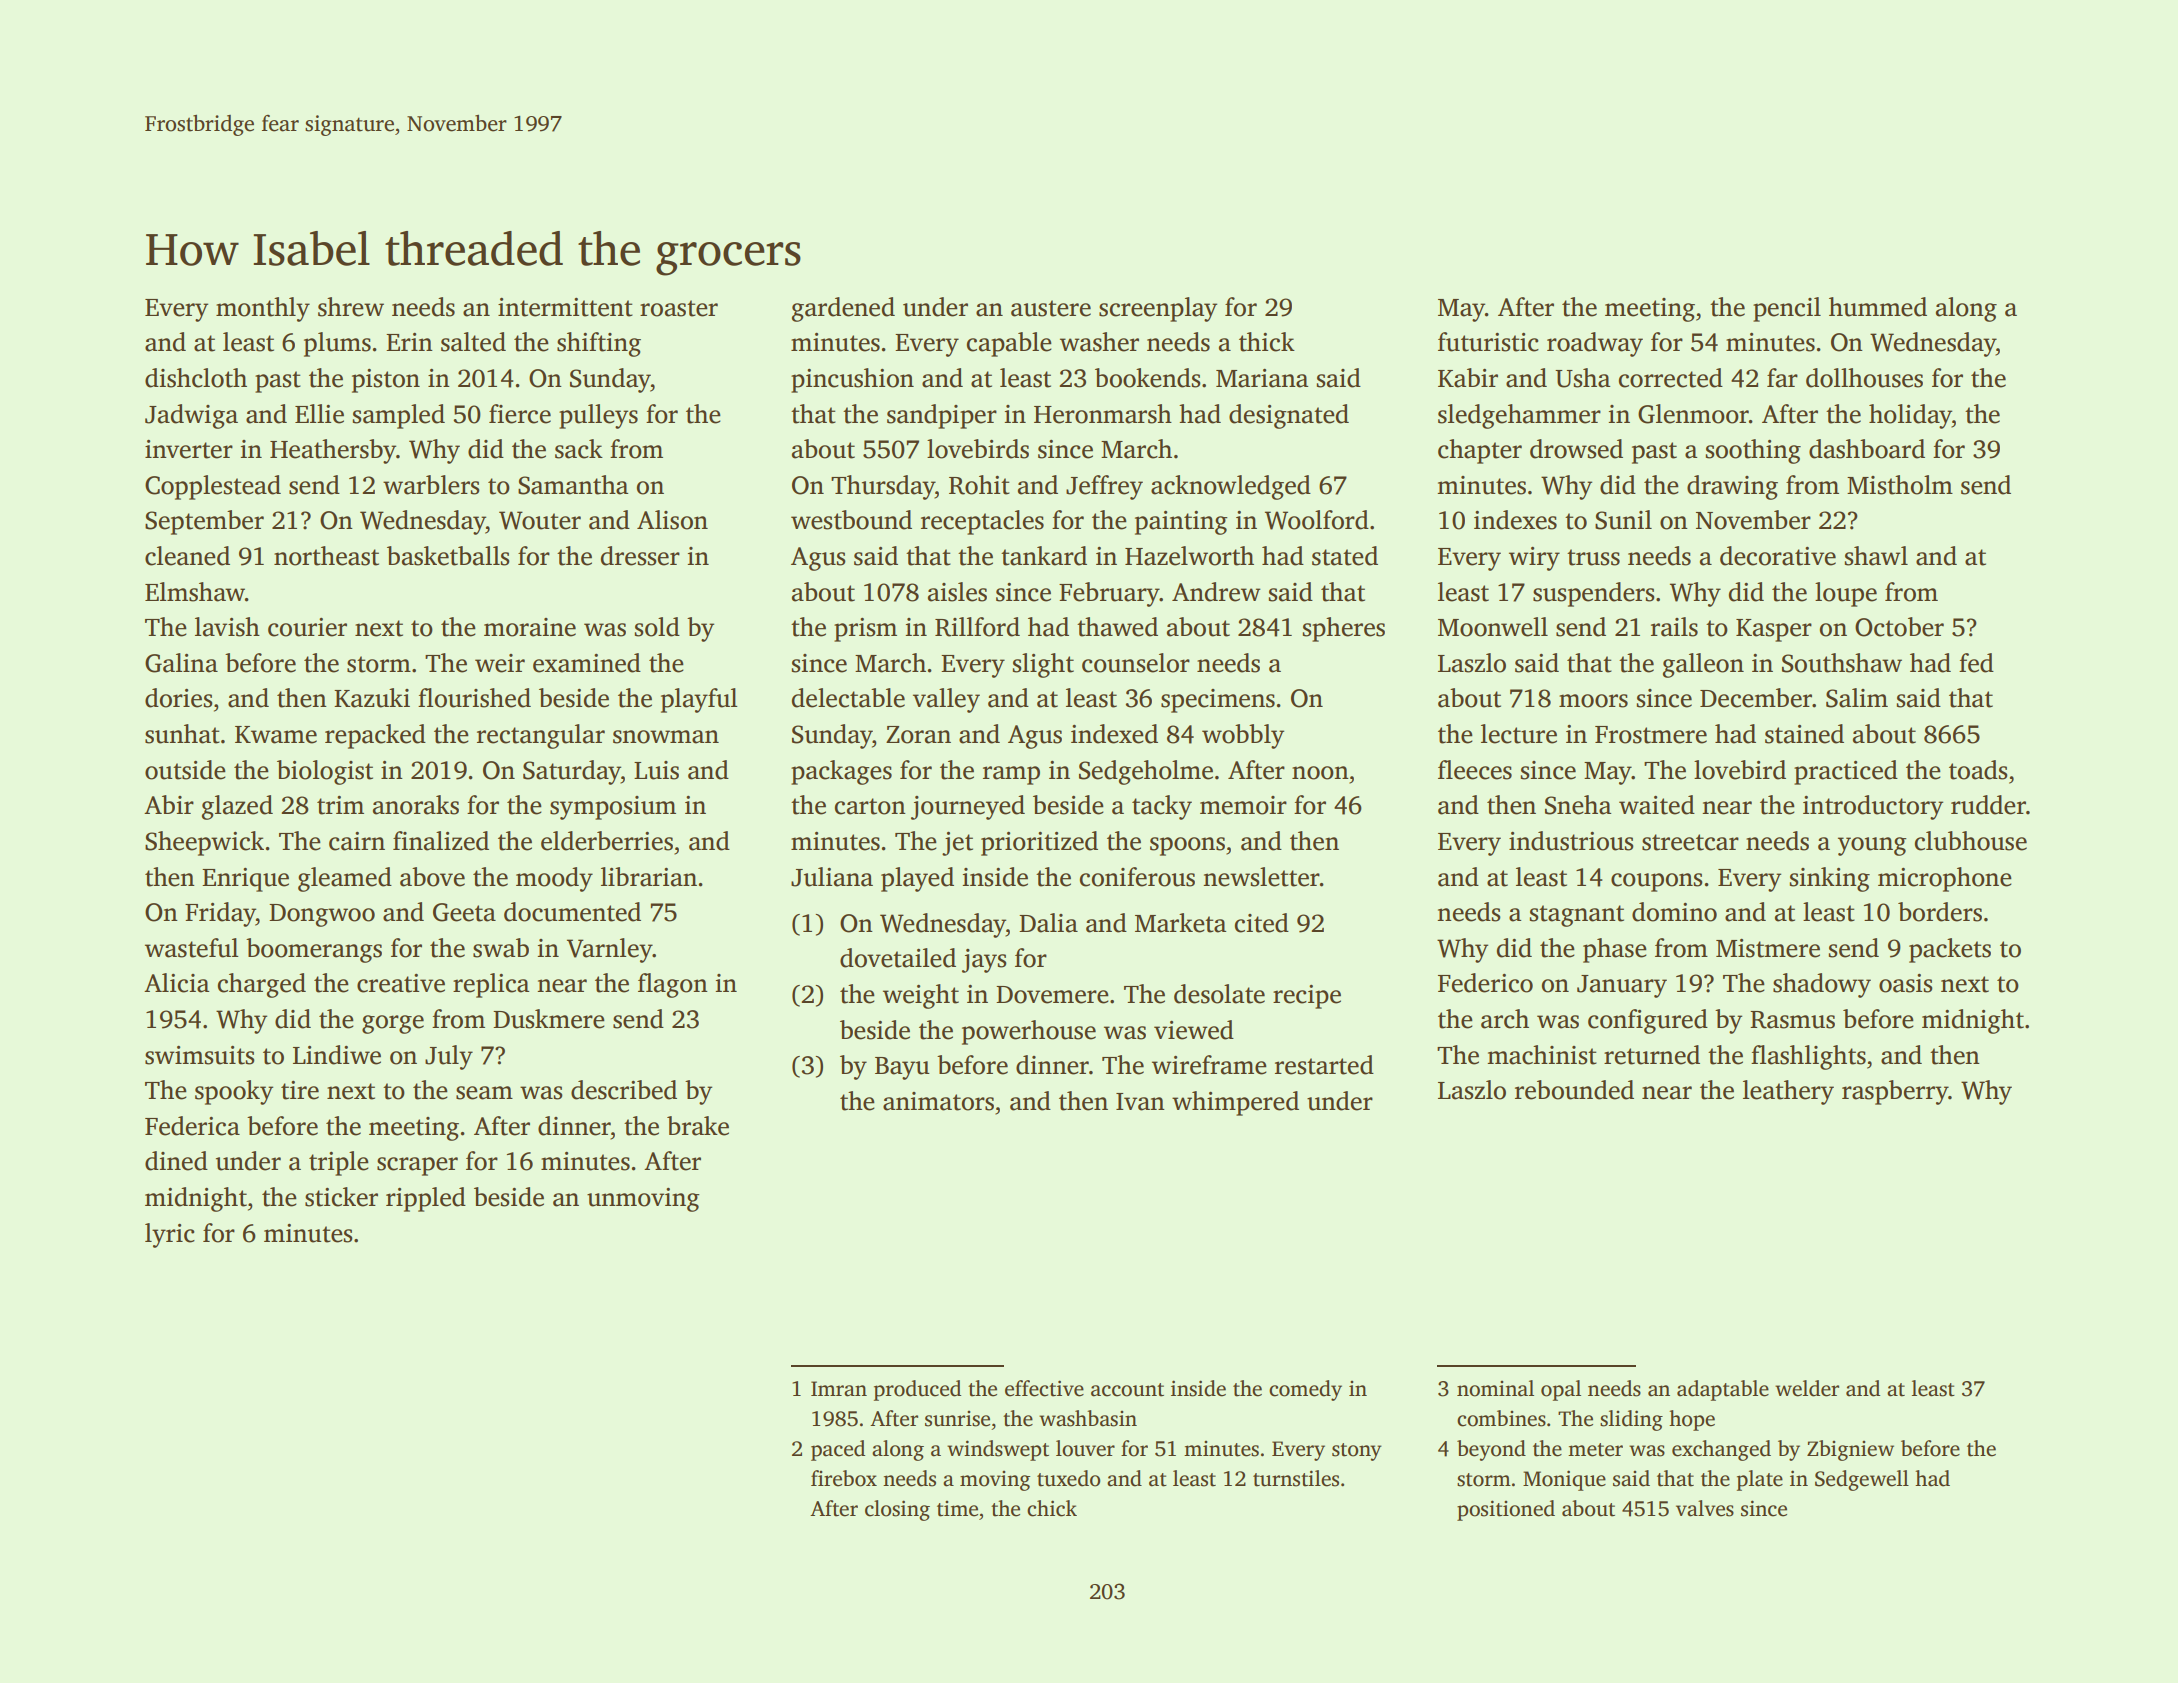 The width and height of the screenshot is (2178, 1683). Describe the element at coordinates (170, 1235) in the screenshot. I see `lyric` at that location.
